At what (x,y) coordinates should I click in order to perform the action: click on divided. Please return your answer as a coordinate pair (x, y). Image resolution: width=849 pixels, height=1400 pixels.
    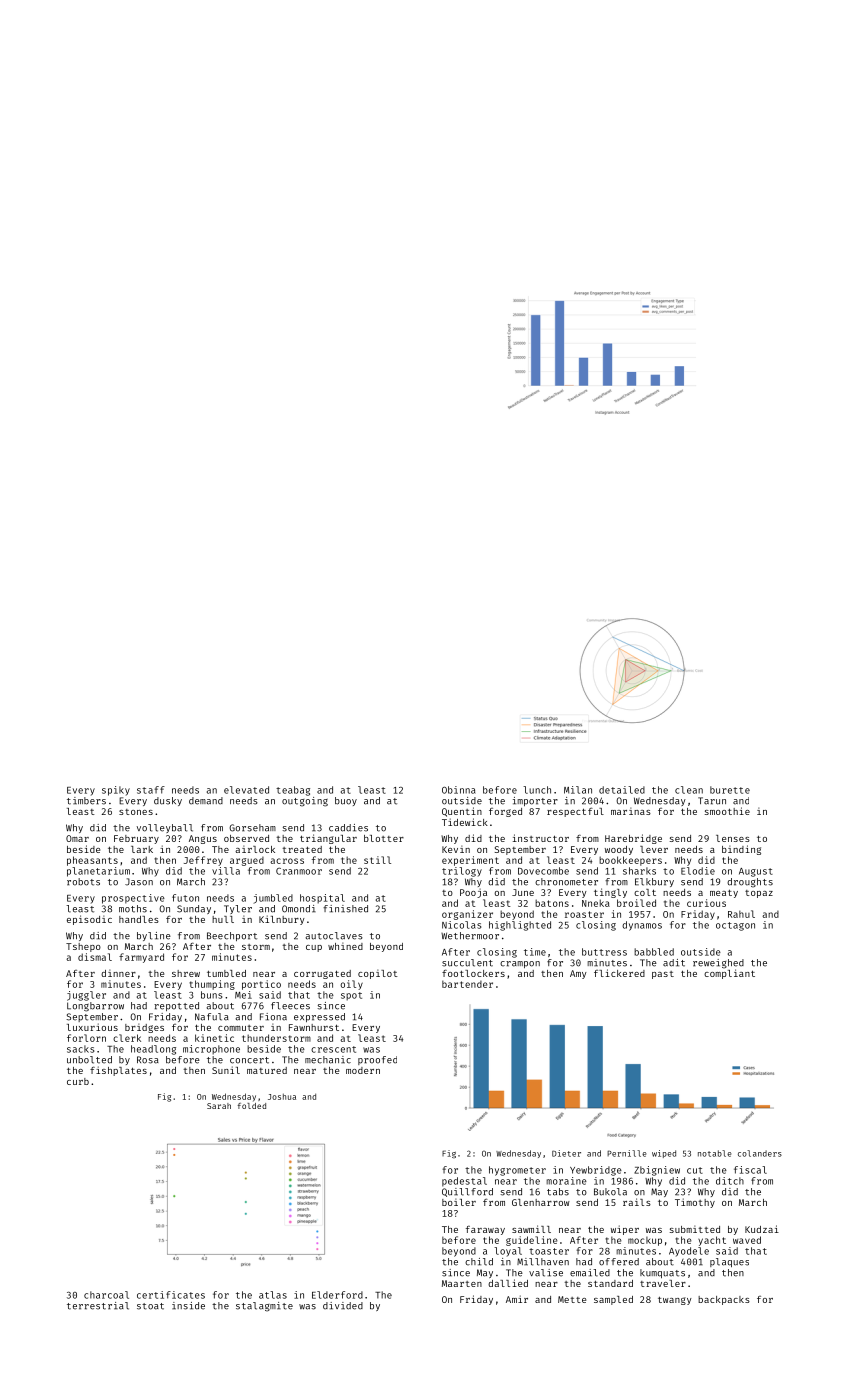
    Looking at the image, I should click on (343, 1306).
